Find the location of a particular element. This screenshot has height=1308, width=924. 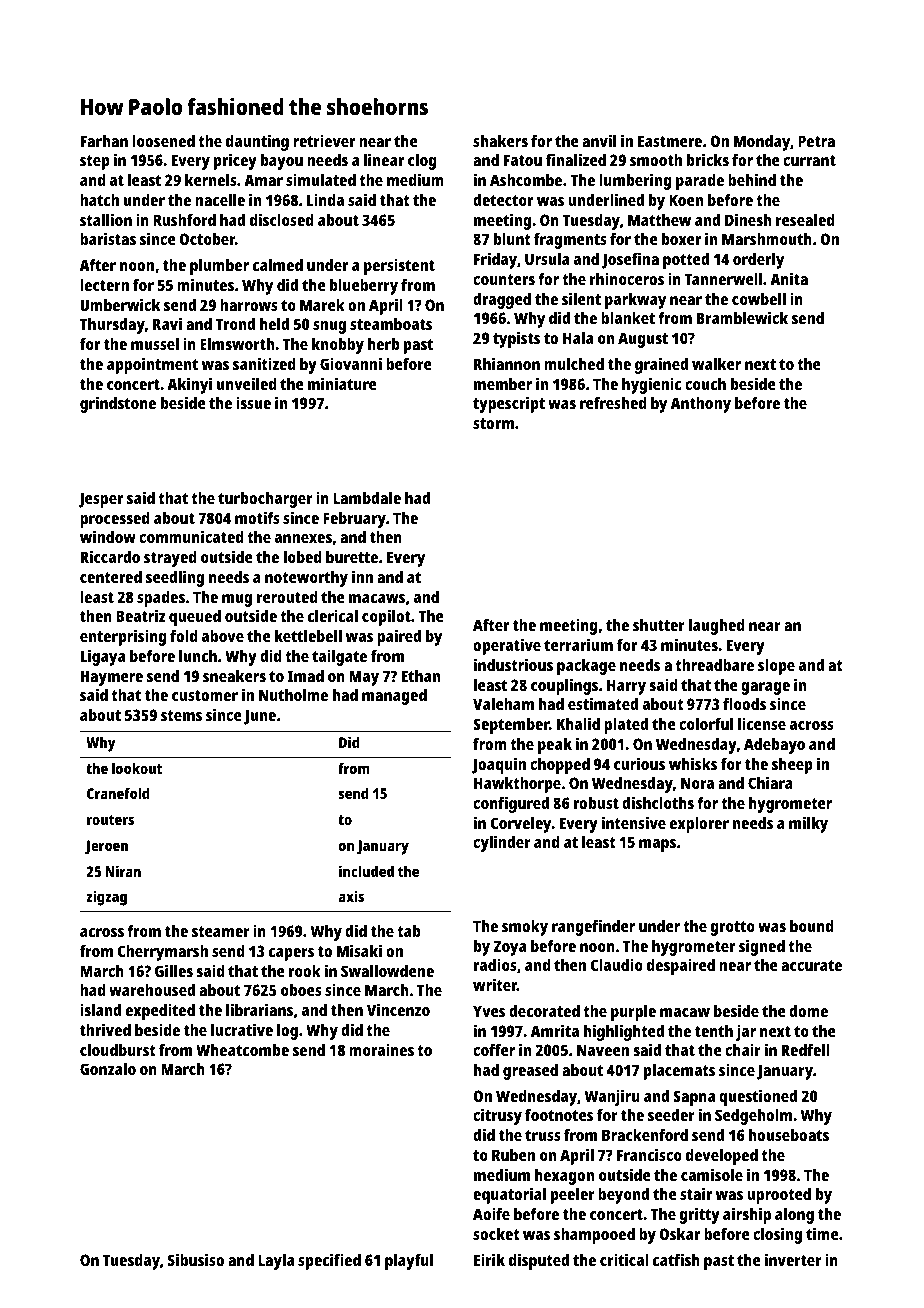

resealed is located at coordinates (805, 220).
